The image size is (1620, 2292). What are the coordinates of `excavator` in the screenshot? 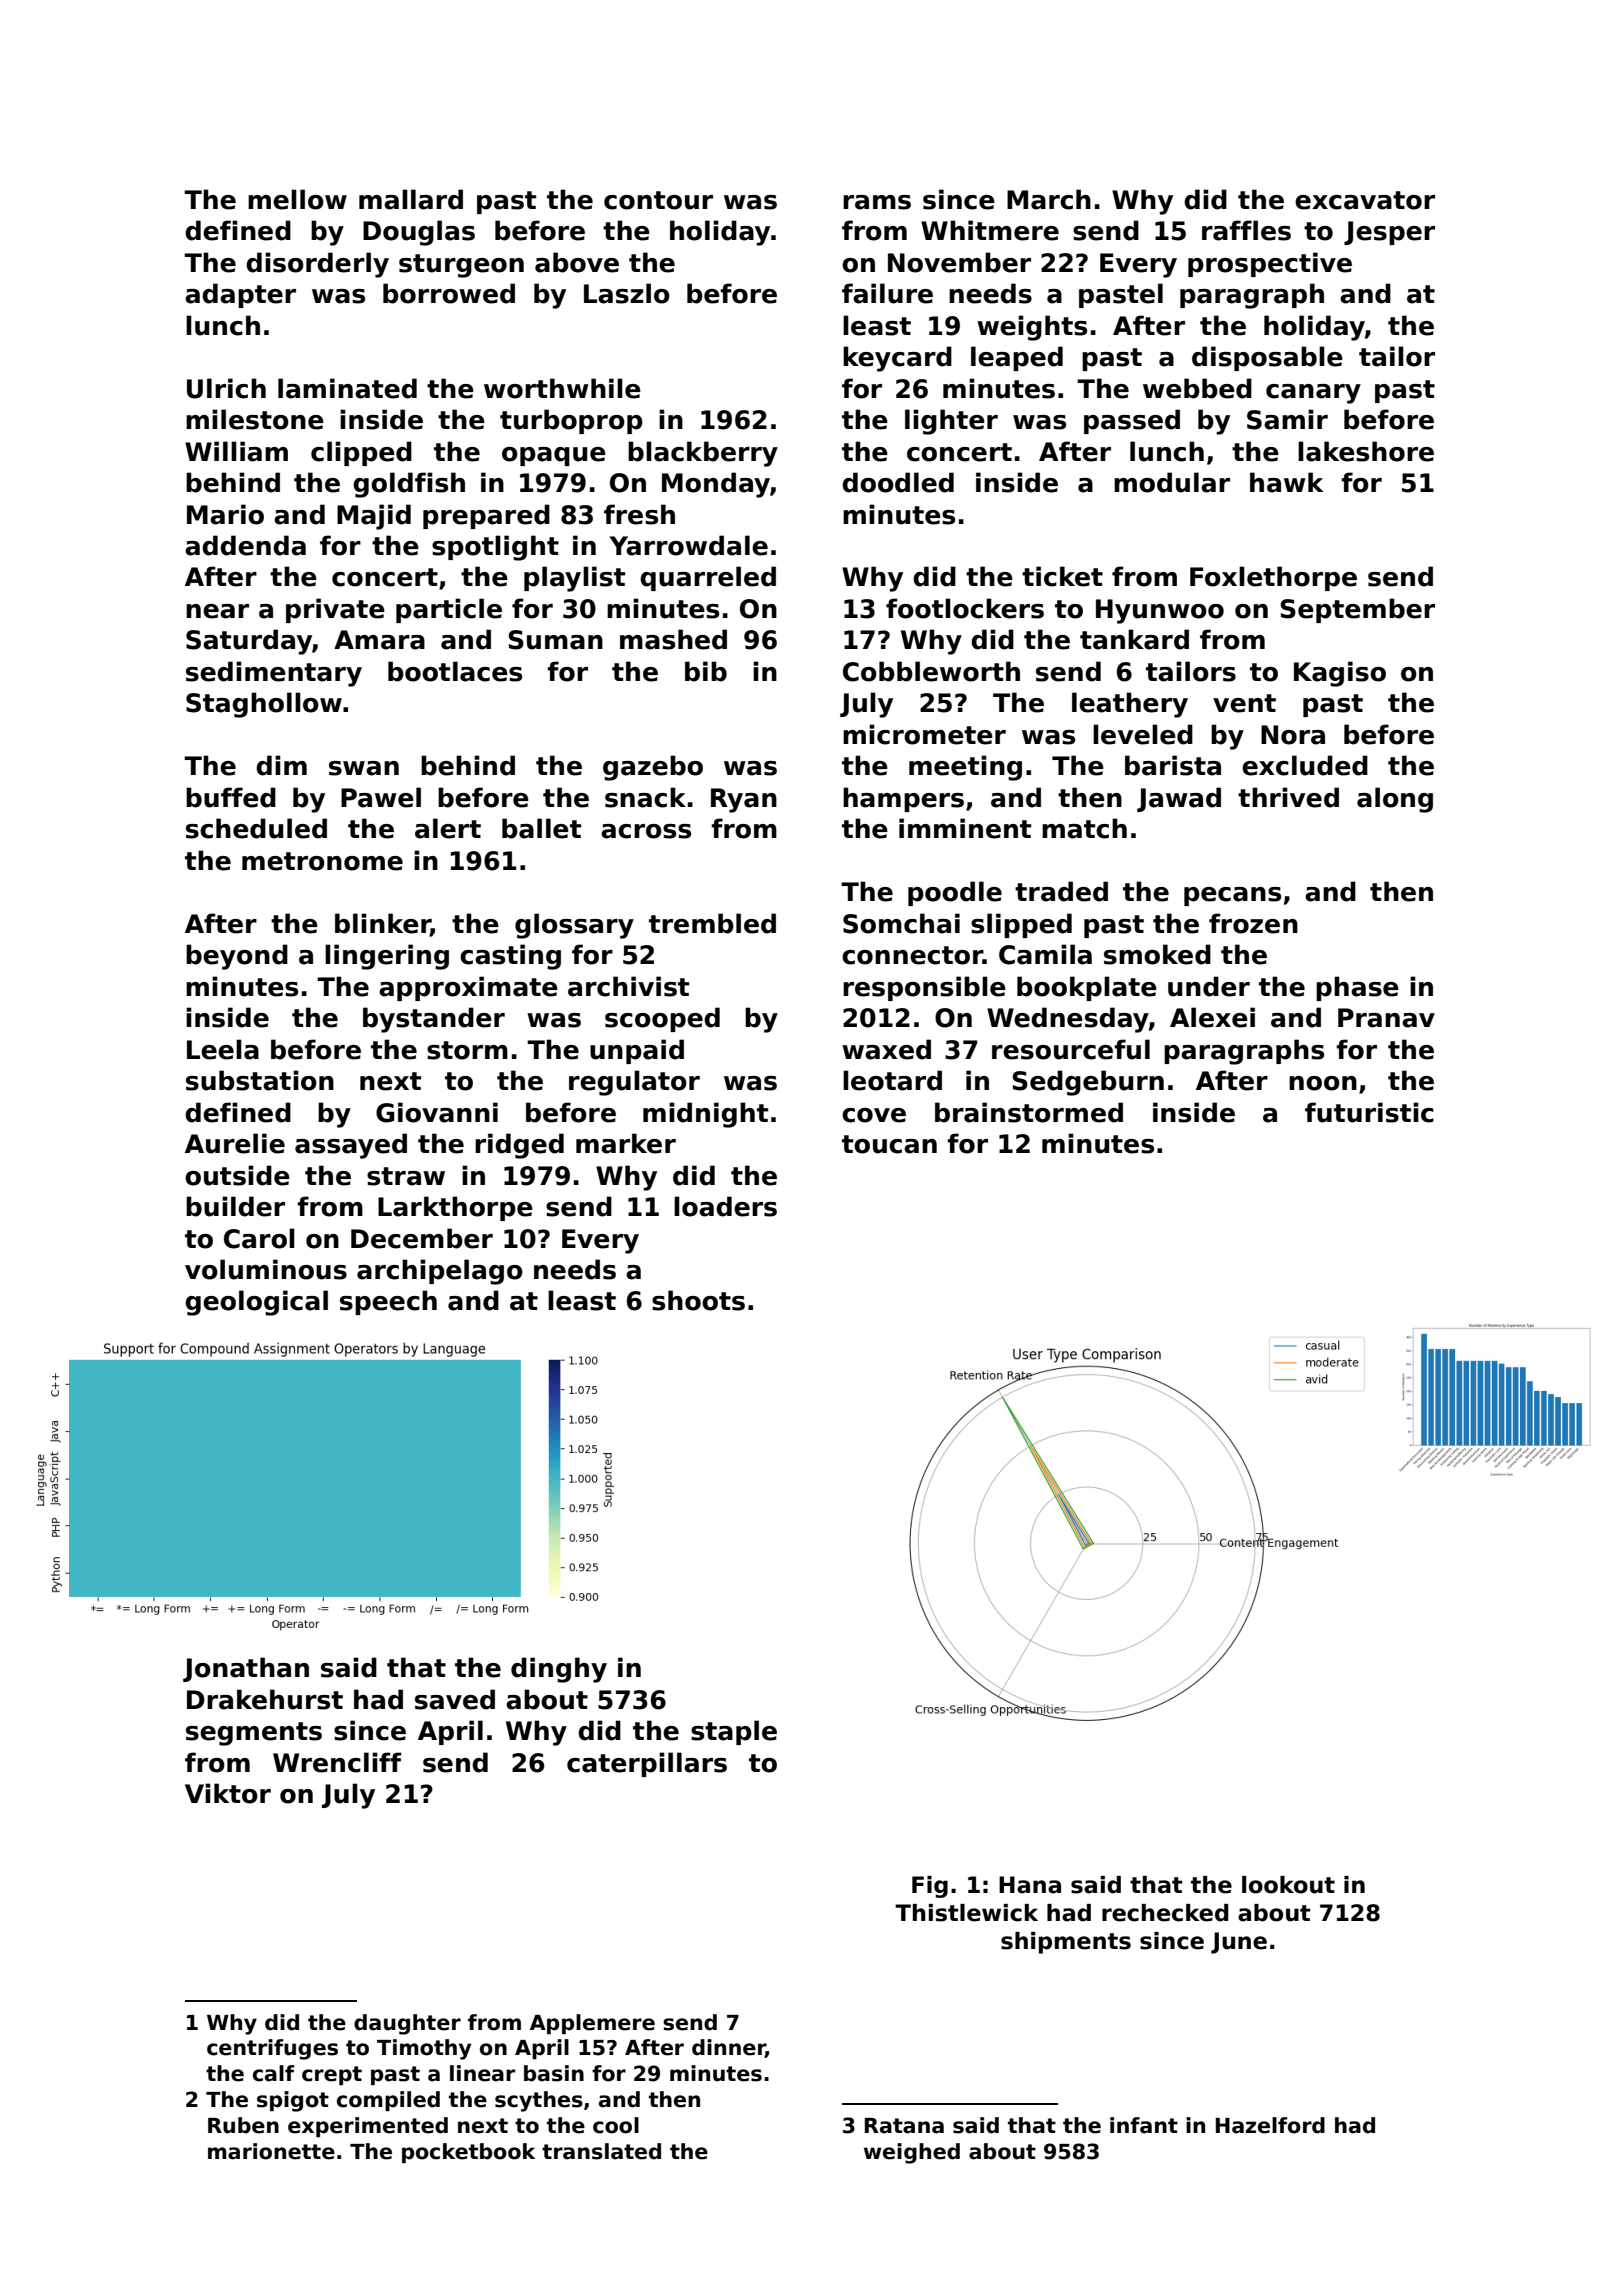 It's located at (1365, 200).
